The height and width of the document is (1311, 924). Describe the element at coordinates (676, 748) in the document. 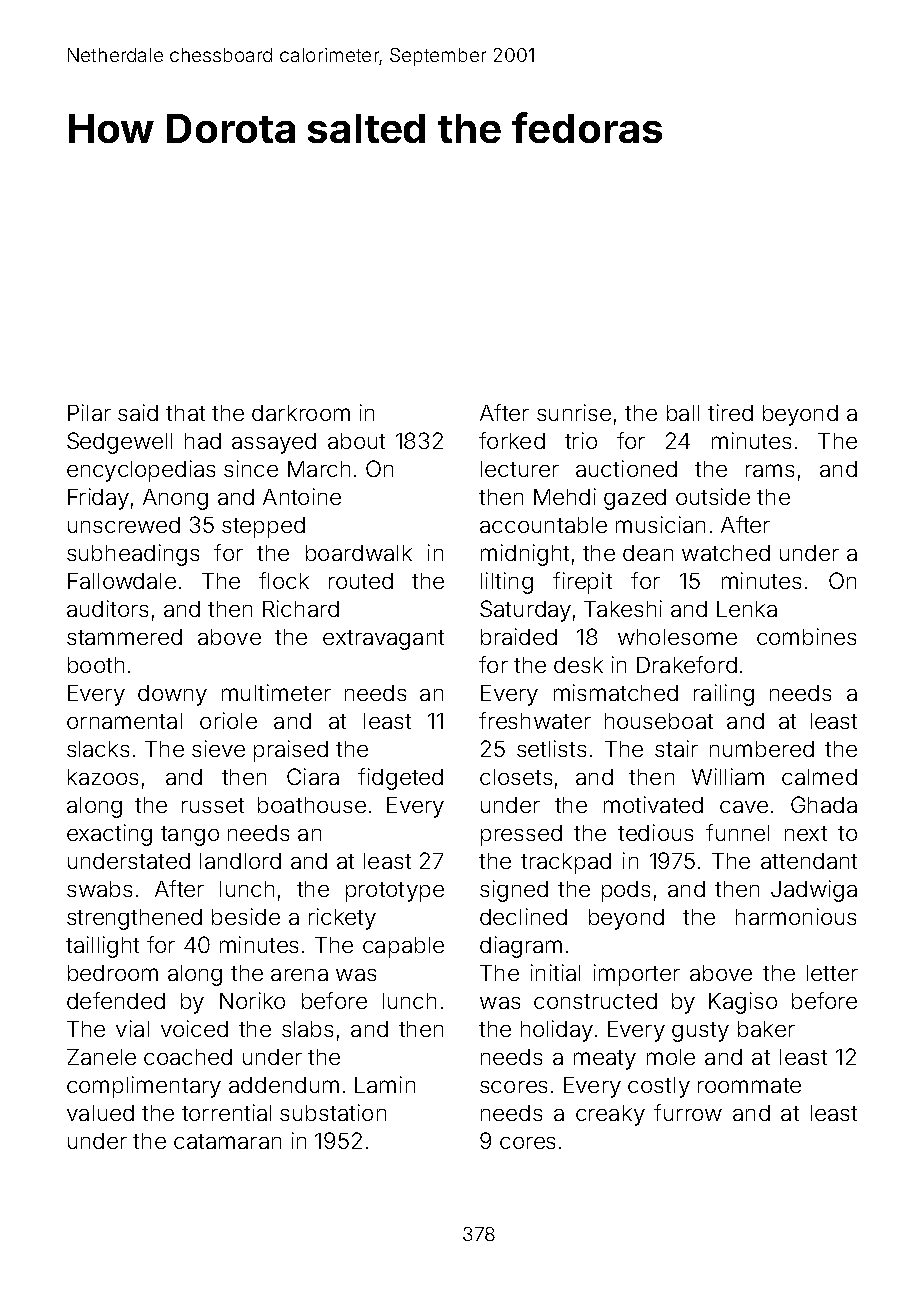

I see `stair` at that location.
